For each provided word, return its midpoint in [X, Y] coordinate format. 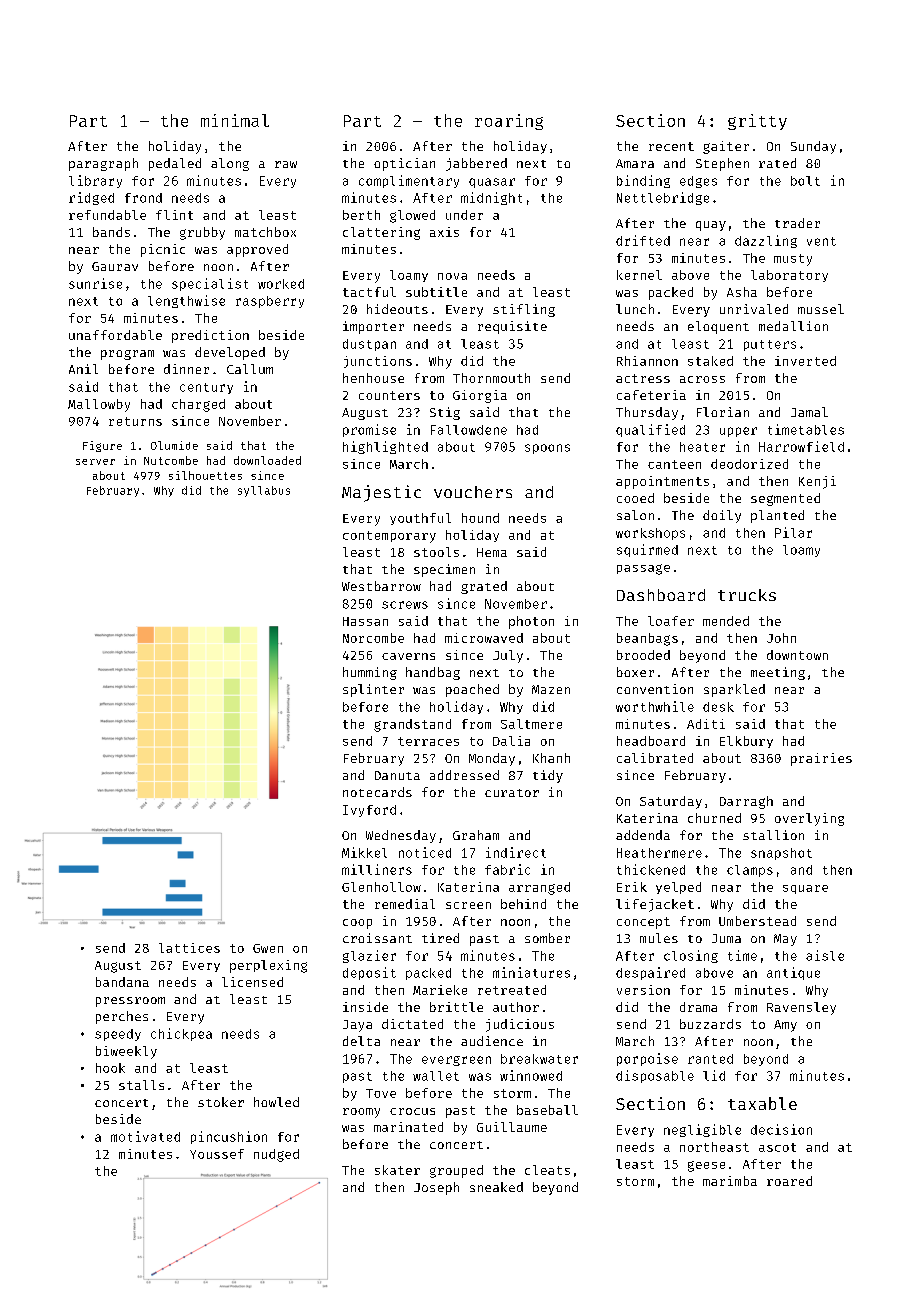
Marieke [440, 990]
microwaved [484, 638]
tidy [548, 776]
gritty [757, 122]
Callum [250, 369]
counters [389, 395]
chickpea [181, 1034]
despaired [650, 973]
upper [738, 432]
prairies [821, 759]
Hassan [365, 621]
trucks [747, 595]
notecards [377, 792]
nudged [276, 1155]
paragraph [103, 164]
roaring [509, 122]
